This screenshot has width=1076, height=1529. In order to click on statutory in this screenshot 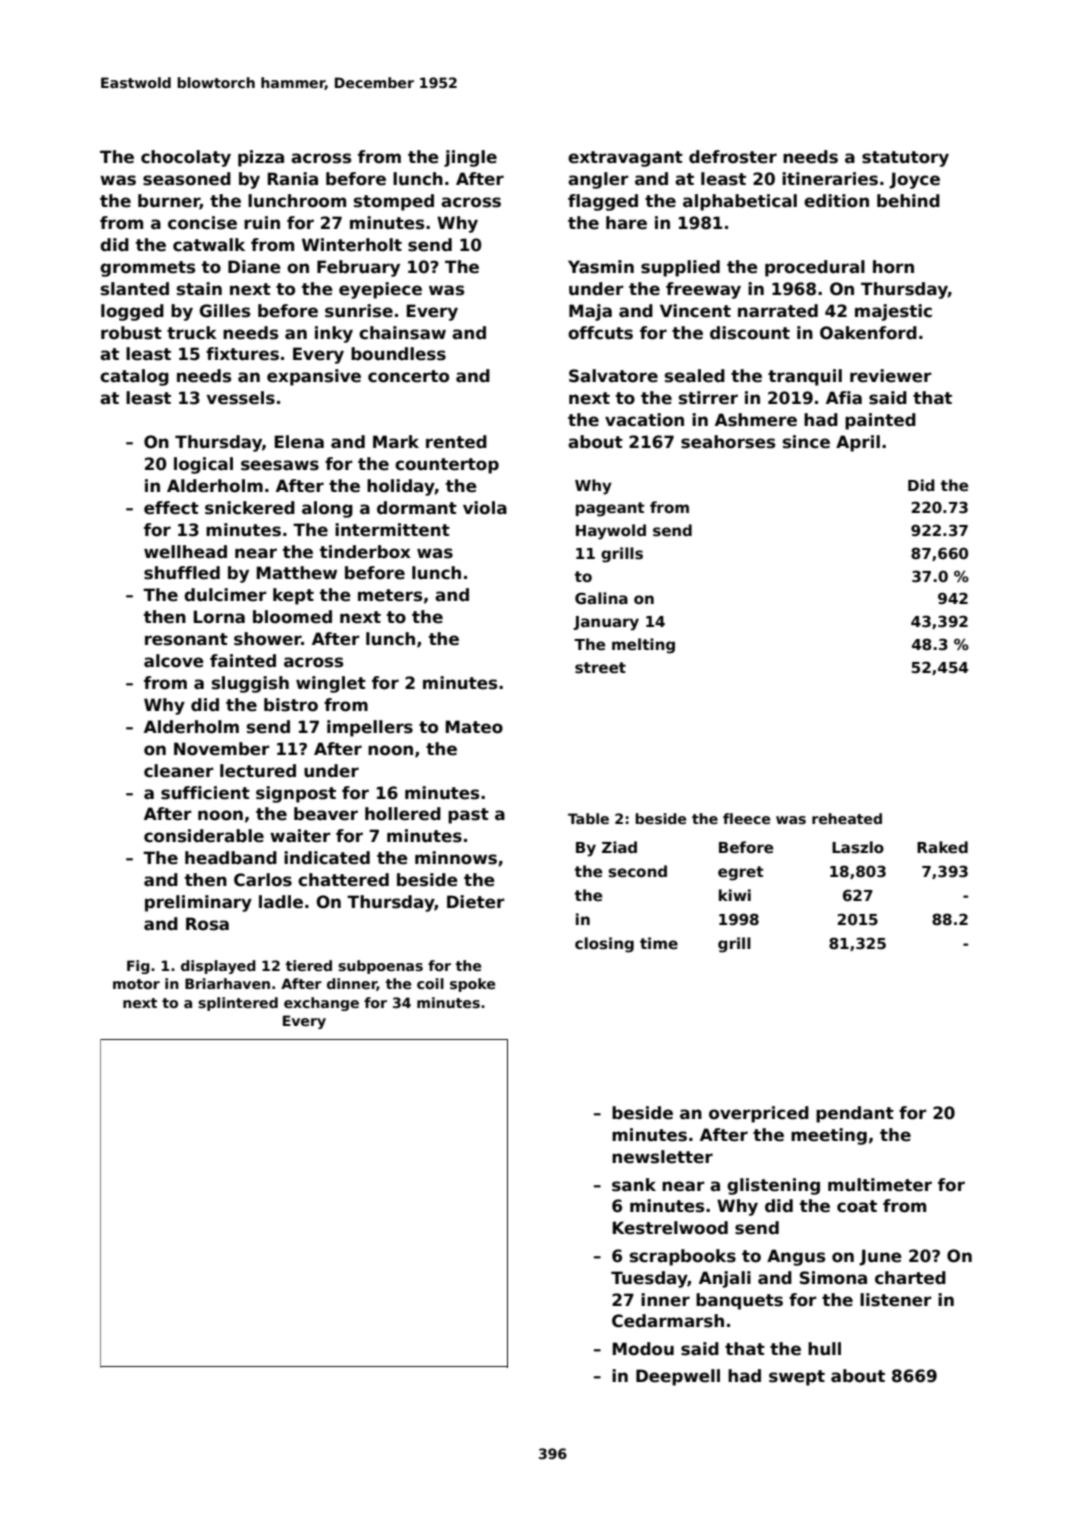, I will do `click(905, 159)`.
